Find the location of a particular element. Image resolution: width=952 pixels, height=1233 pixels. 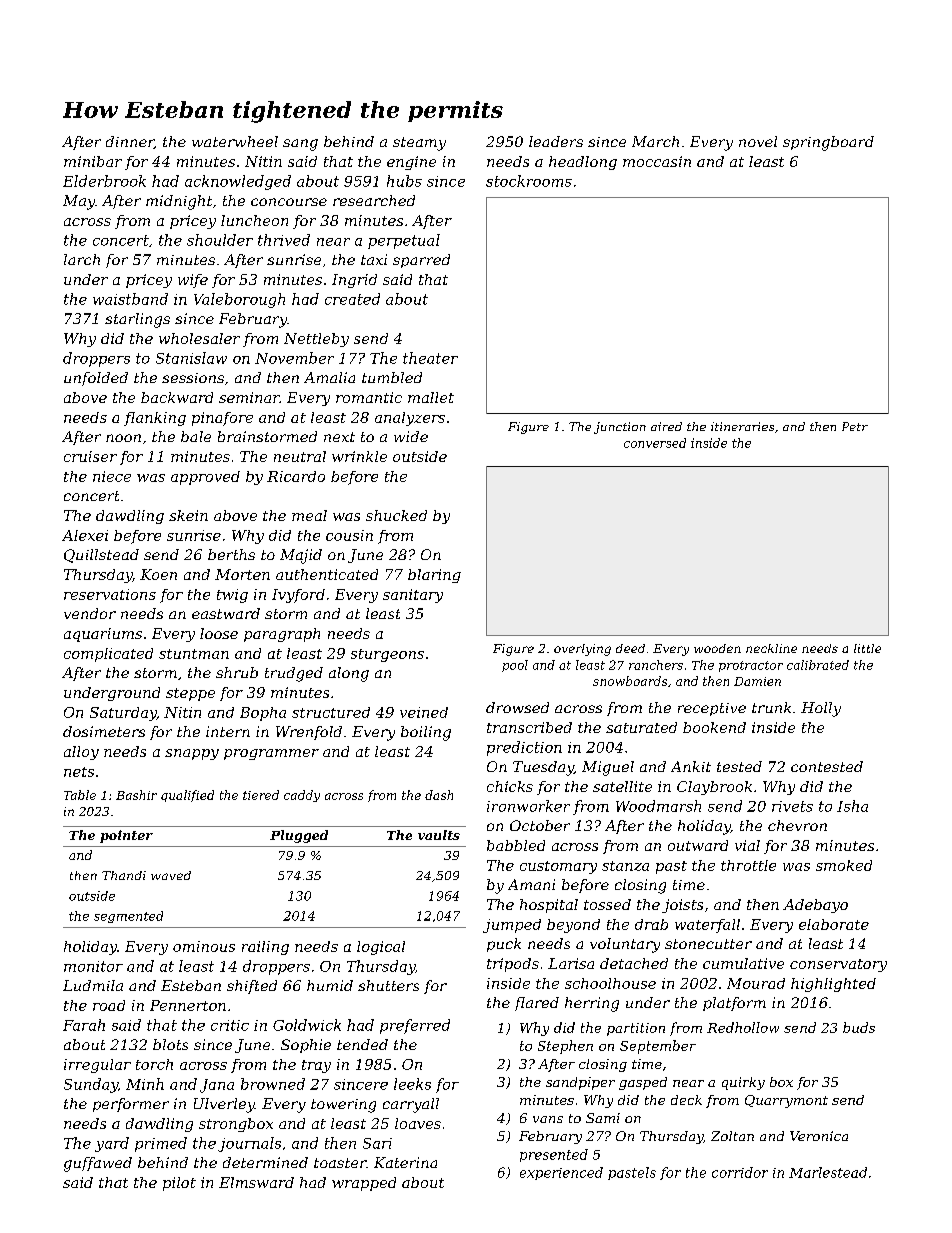

deed is located at coordinates (630, 648).
